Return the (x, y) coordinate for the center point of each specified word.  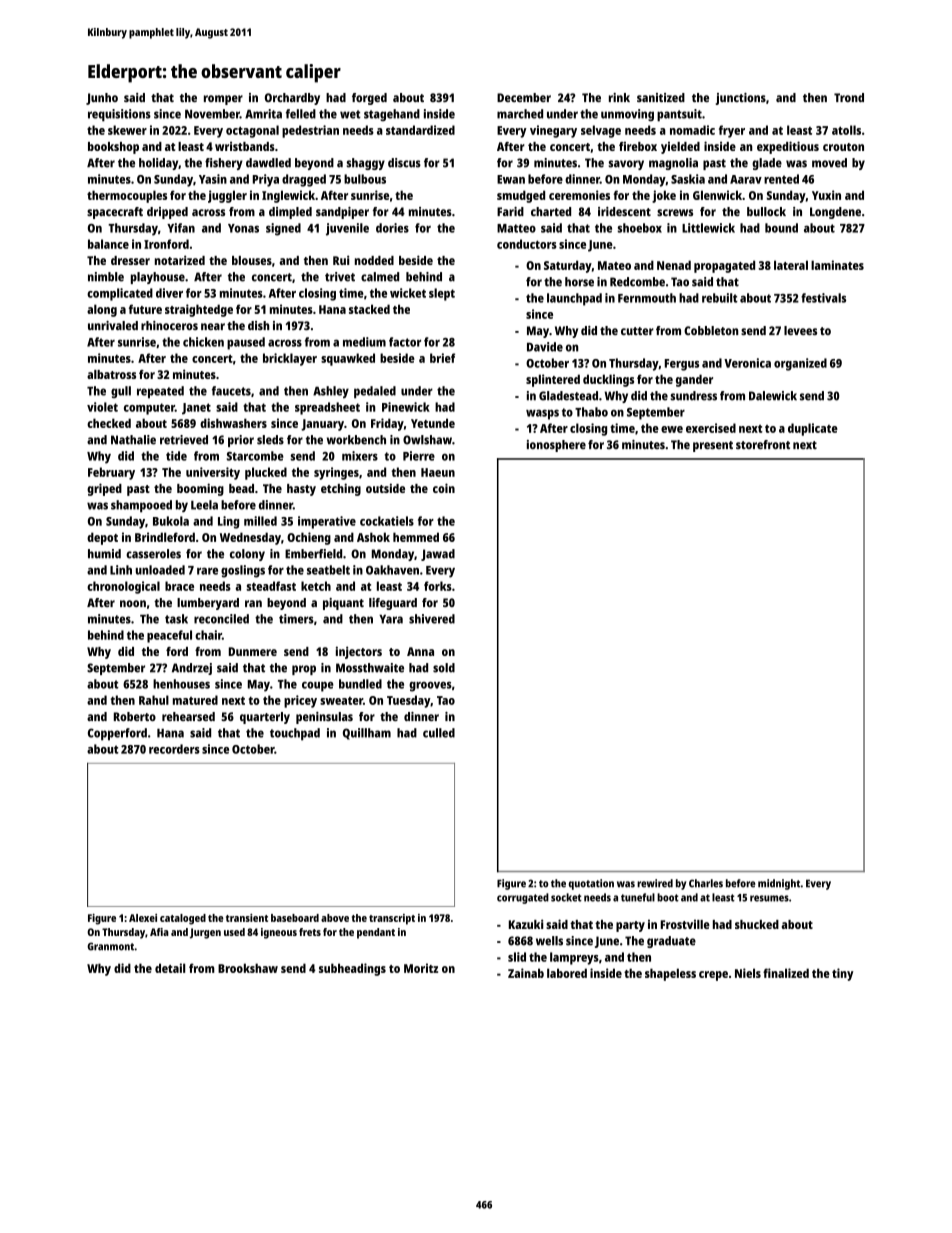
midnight (779, 884)
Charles (706, 883)
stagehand (392, 115)
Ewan (511, 179)
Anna (420, 651)
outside (385, 488)
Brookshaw (248, 968)
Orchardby (292, 99)
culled (439, 733)
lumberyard (208, 604)
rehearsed (188, 716)
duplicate (813, 429)
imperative (327, 522)
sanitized (661, 97)
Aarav (746, 179)
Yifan (181, 228)
